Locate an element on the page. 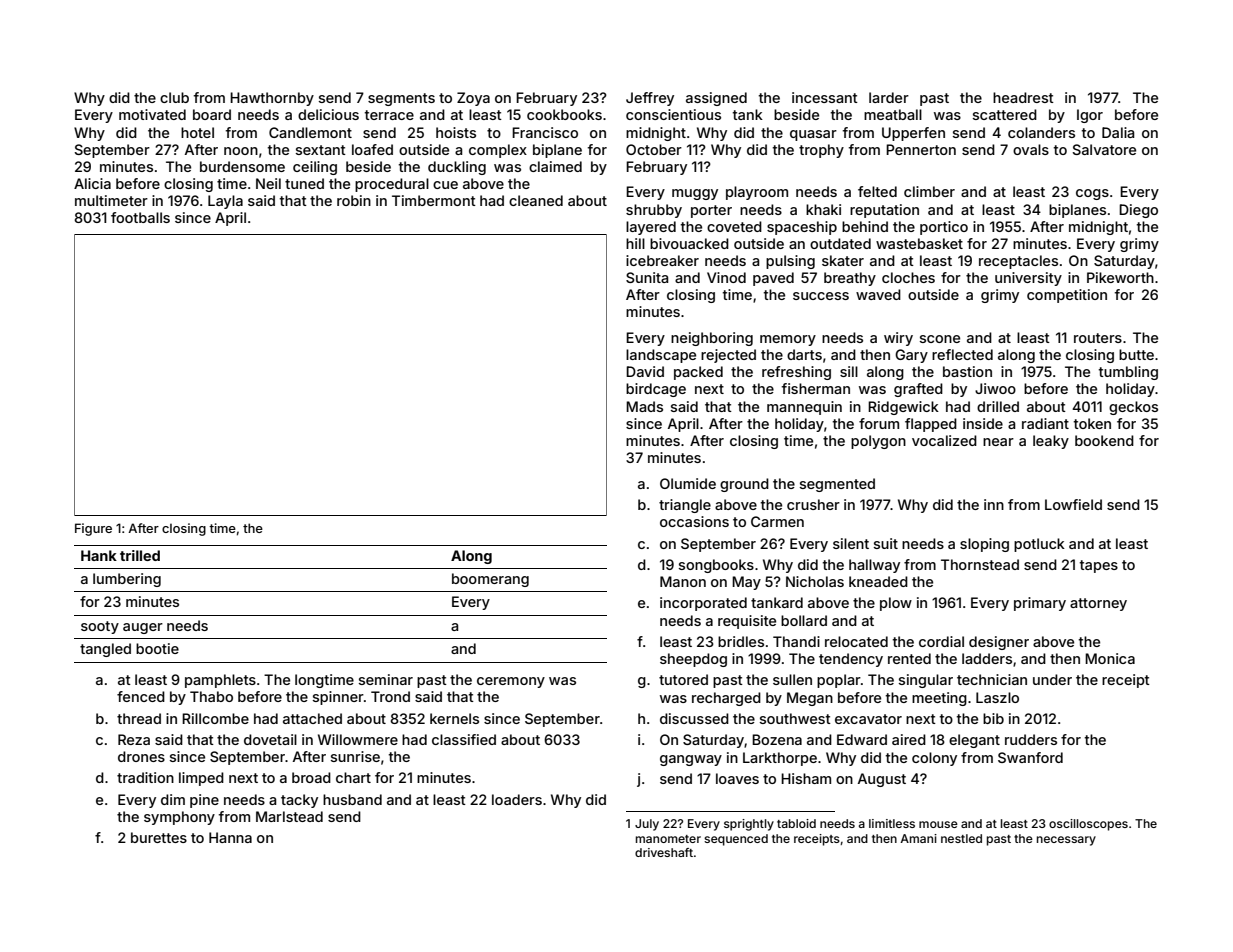 Image resolution: width=1233 pixels, height=952 pixels. Sunita is located at coordinates (647, 277).
